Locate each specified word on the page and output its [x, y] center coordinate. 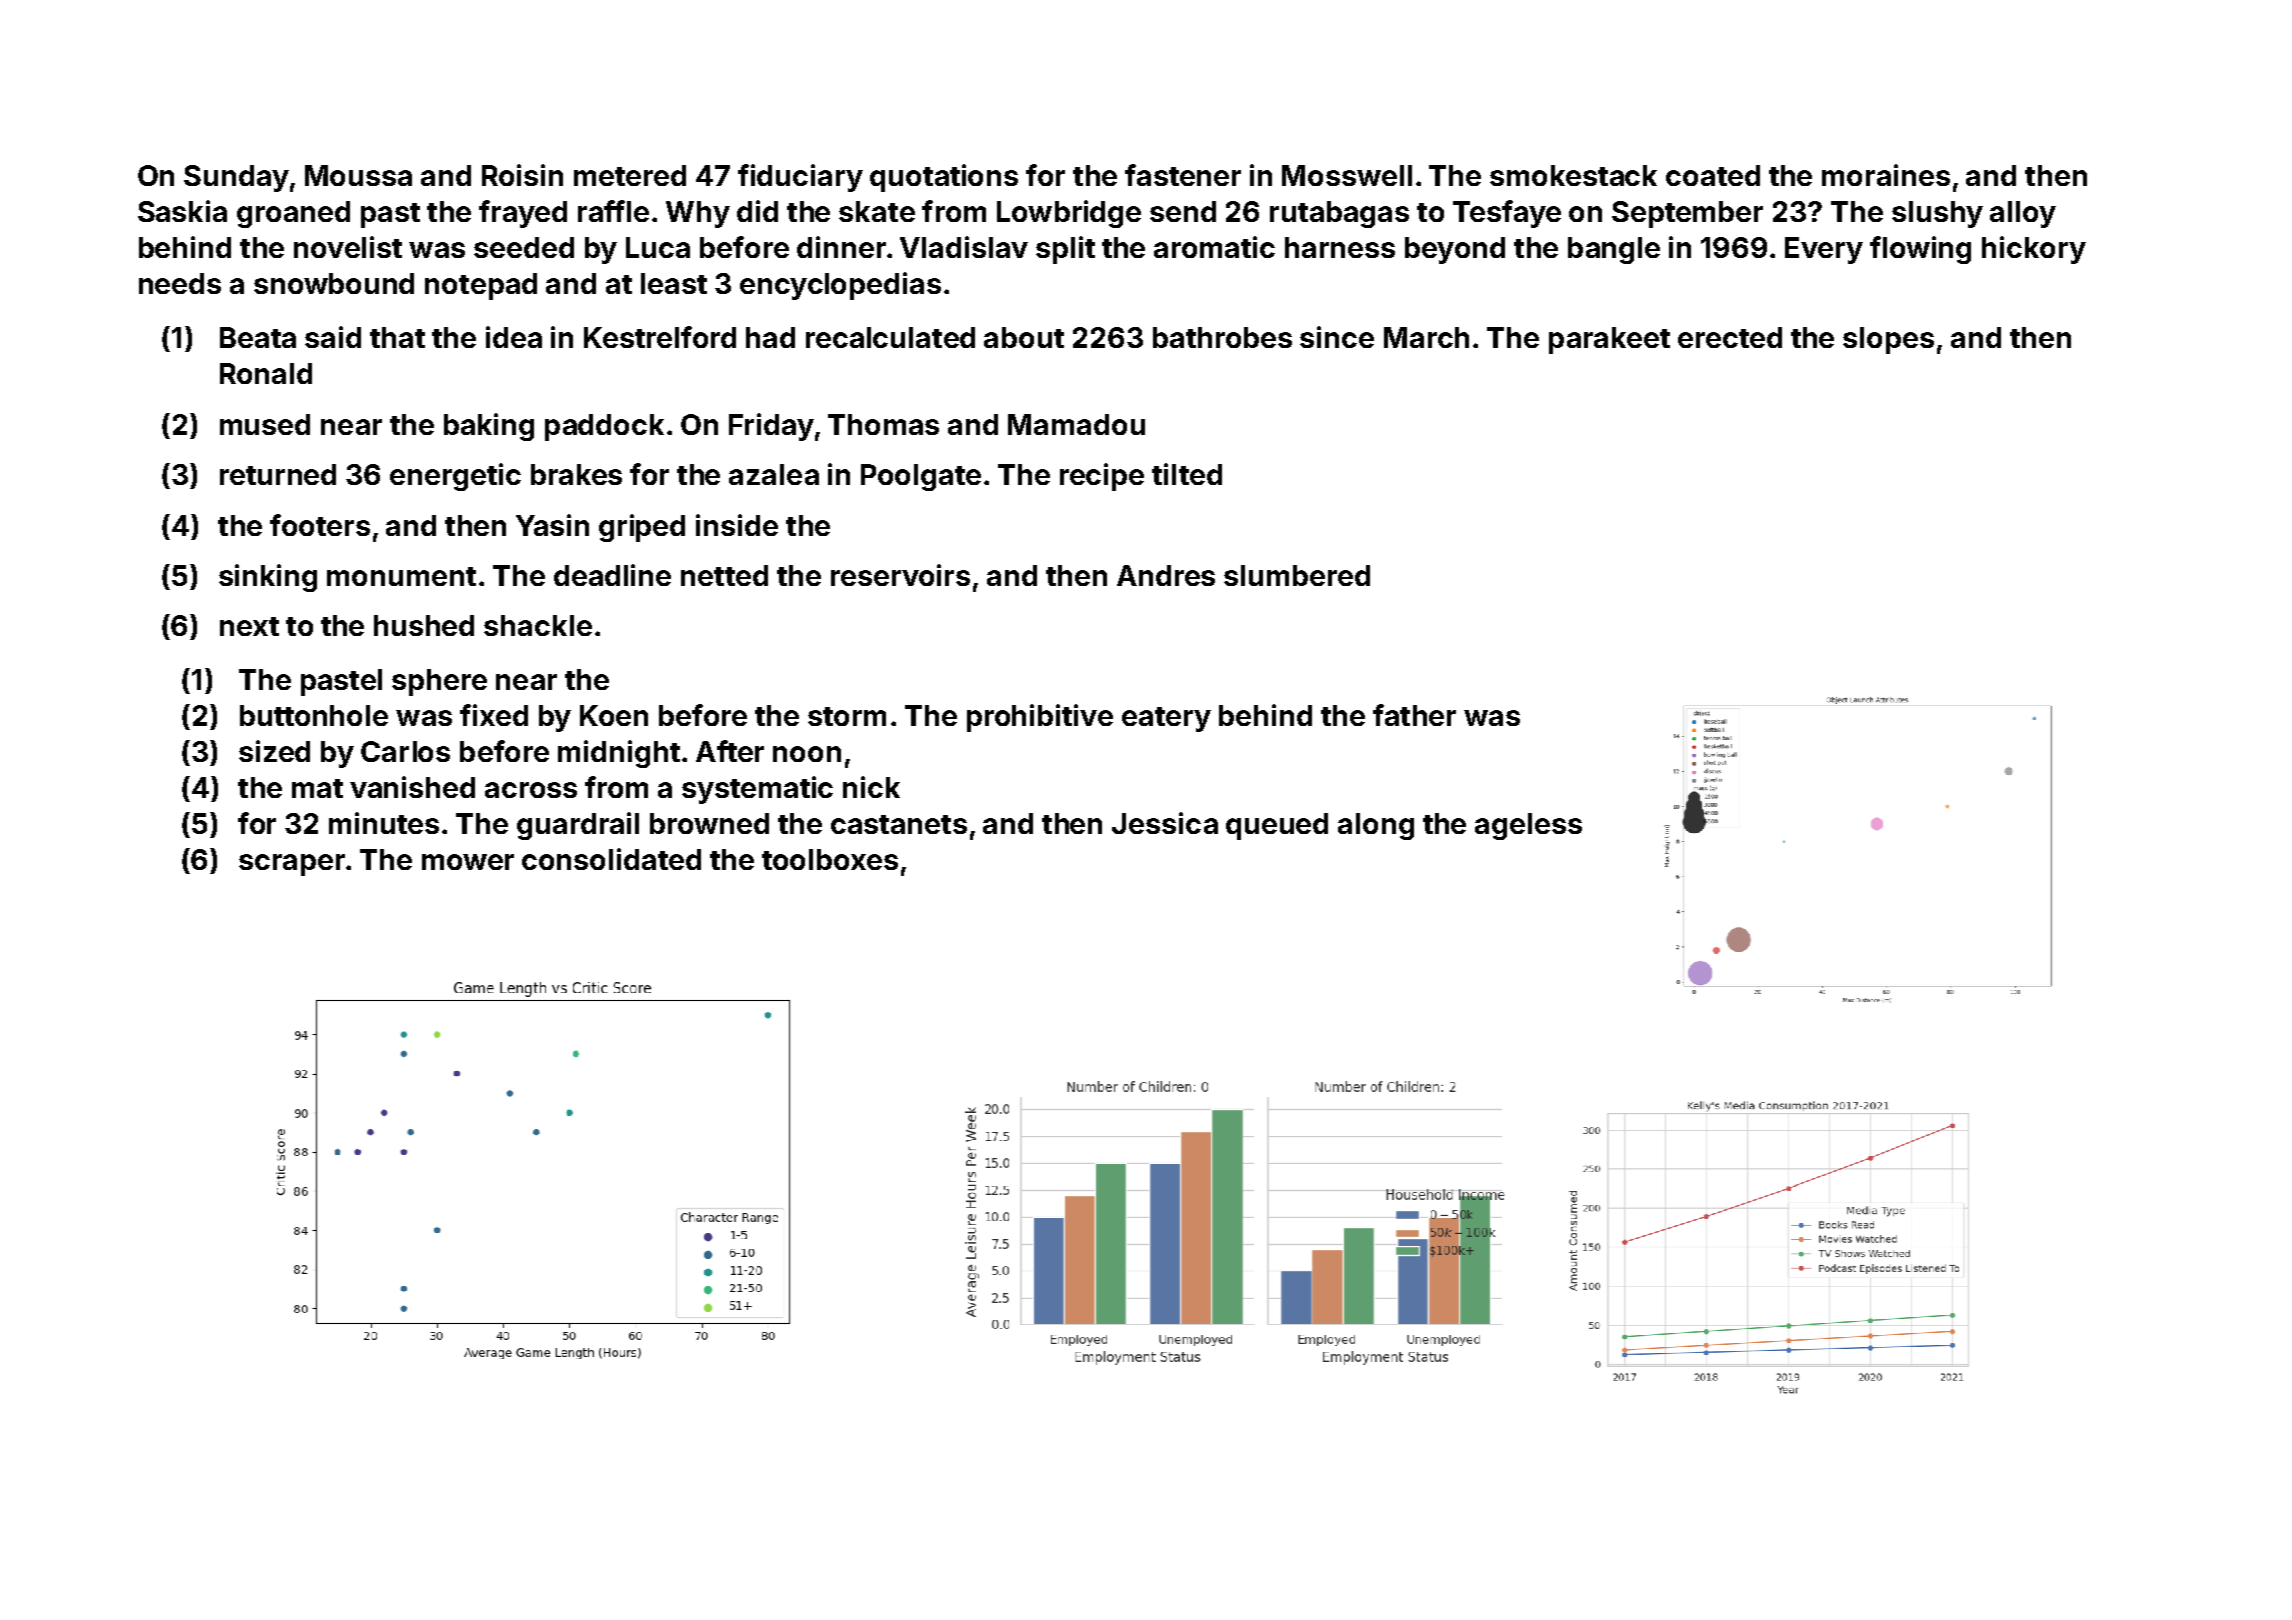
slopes [1888, 340]
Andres [1166, 575]
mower [468, 862]
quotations [944, 178]
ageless [1528, 826]
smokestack [1573, 175]
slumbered [1297, 575]
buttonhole [314, 715]
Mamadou [1076, 424]
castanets [899, 824]
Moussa [358, 175]
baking [489, 427]
